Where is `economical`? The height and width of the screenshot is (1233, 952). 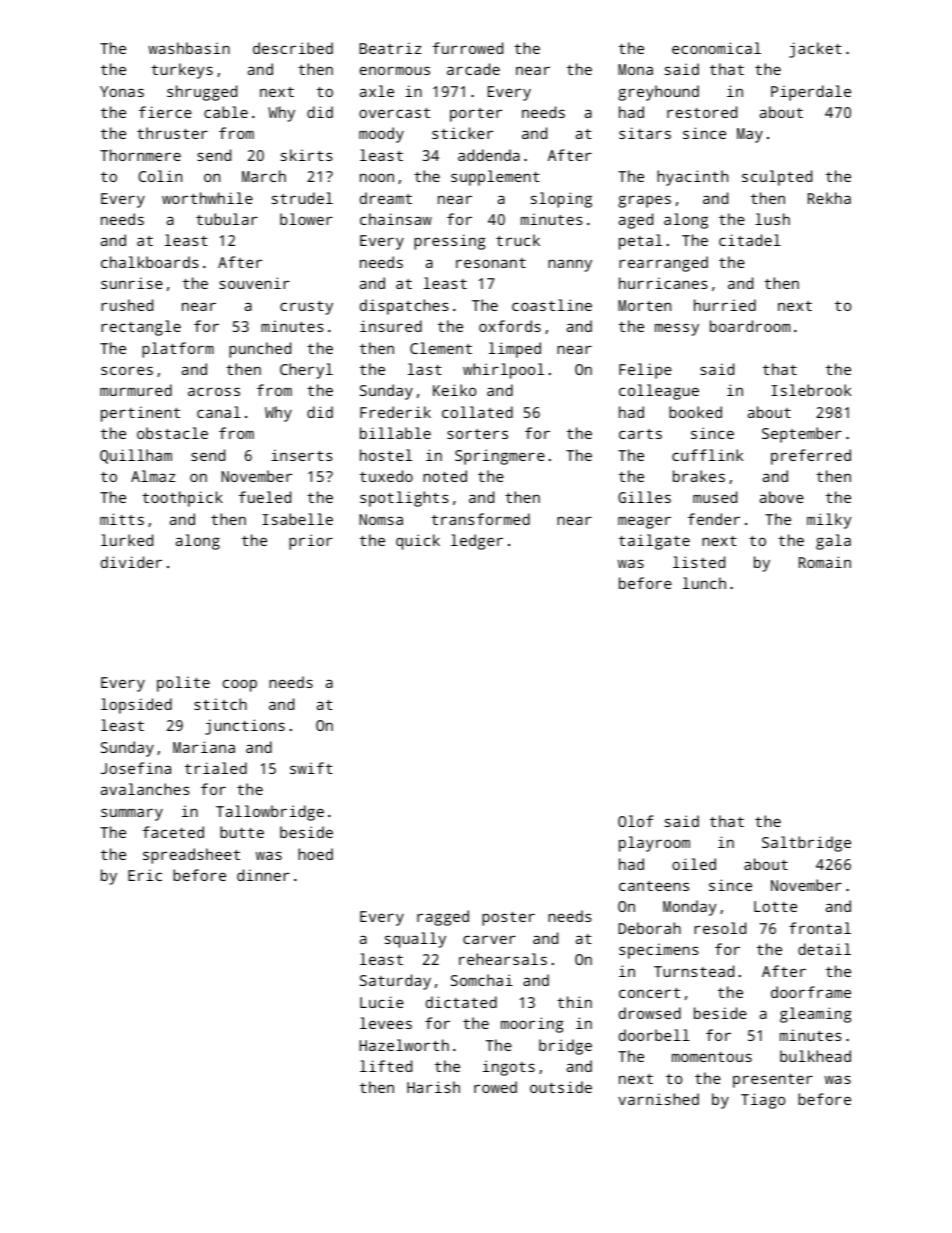 economical is located at coordinates (716, 48).
